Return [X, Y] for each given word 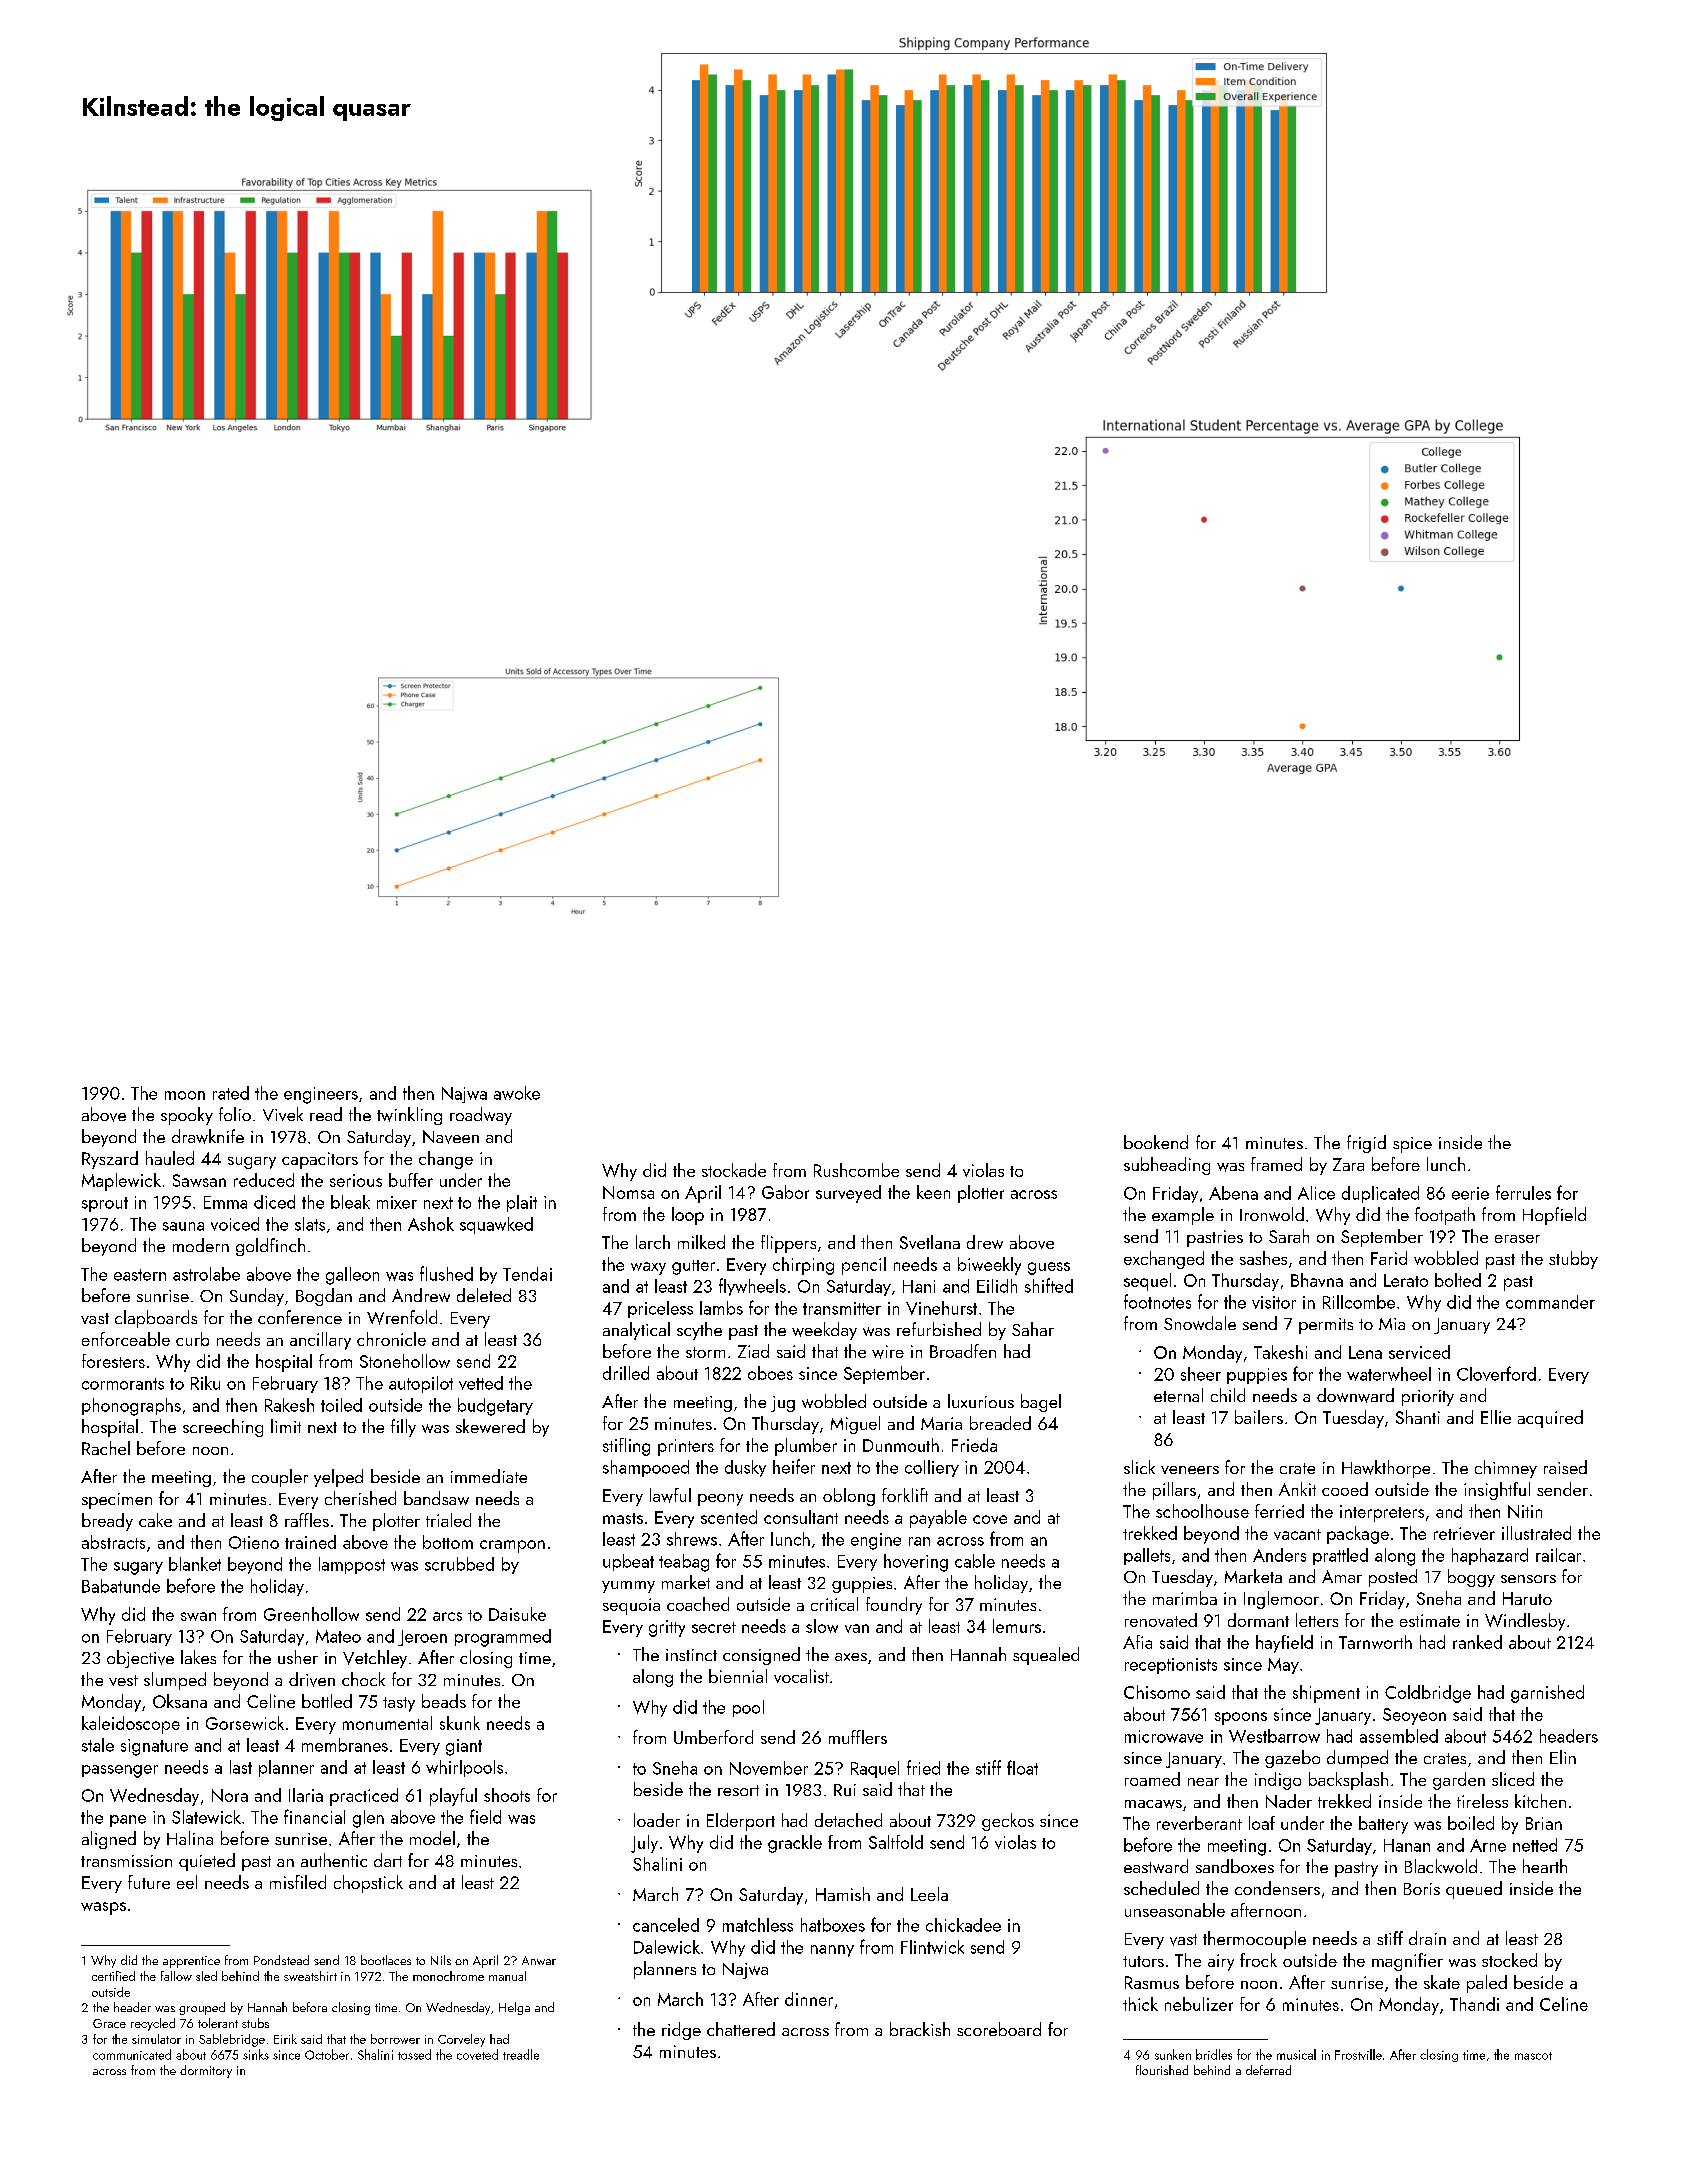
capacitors [320, 1160]
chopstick [368, 1884]
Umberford [713, 1737]
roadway [481, 1116]
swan [198, 1616]
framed [1276, 1164]
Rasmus [1152, 1982]
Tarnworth [1375, 1642]
